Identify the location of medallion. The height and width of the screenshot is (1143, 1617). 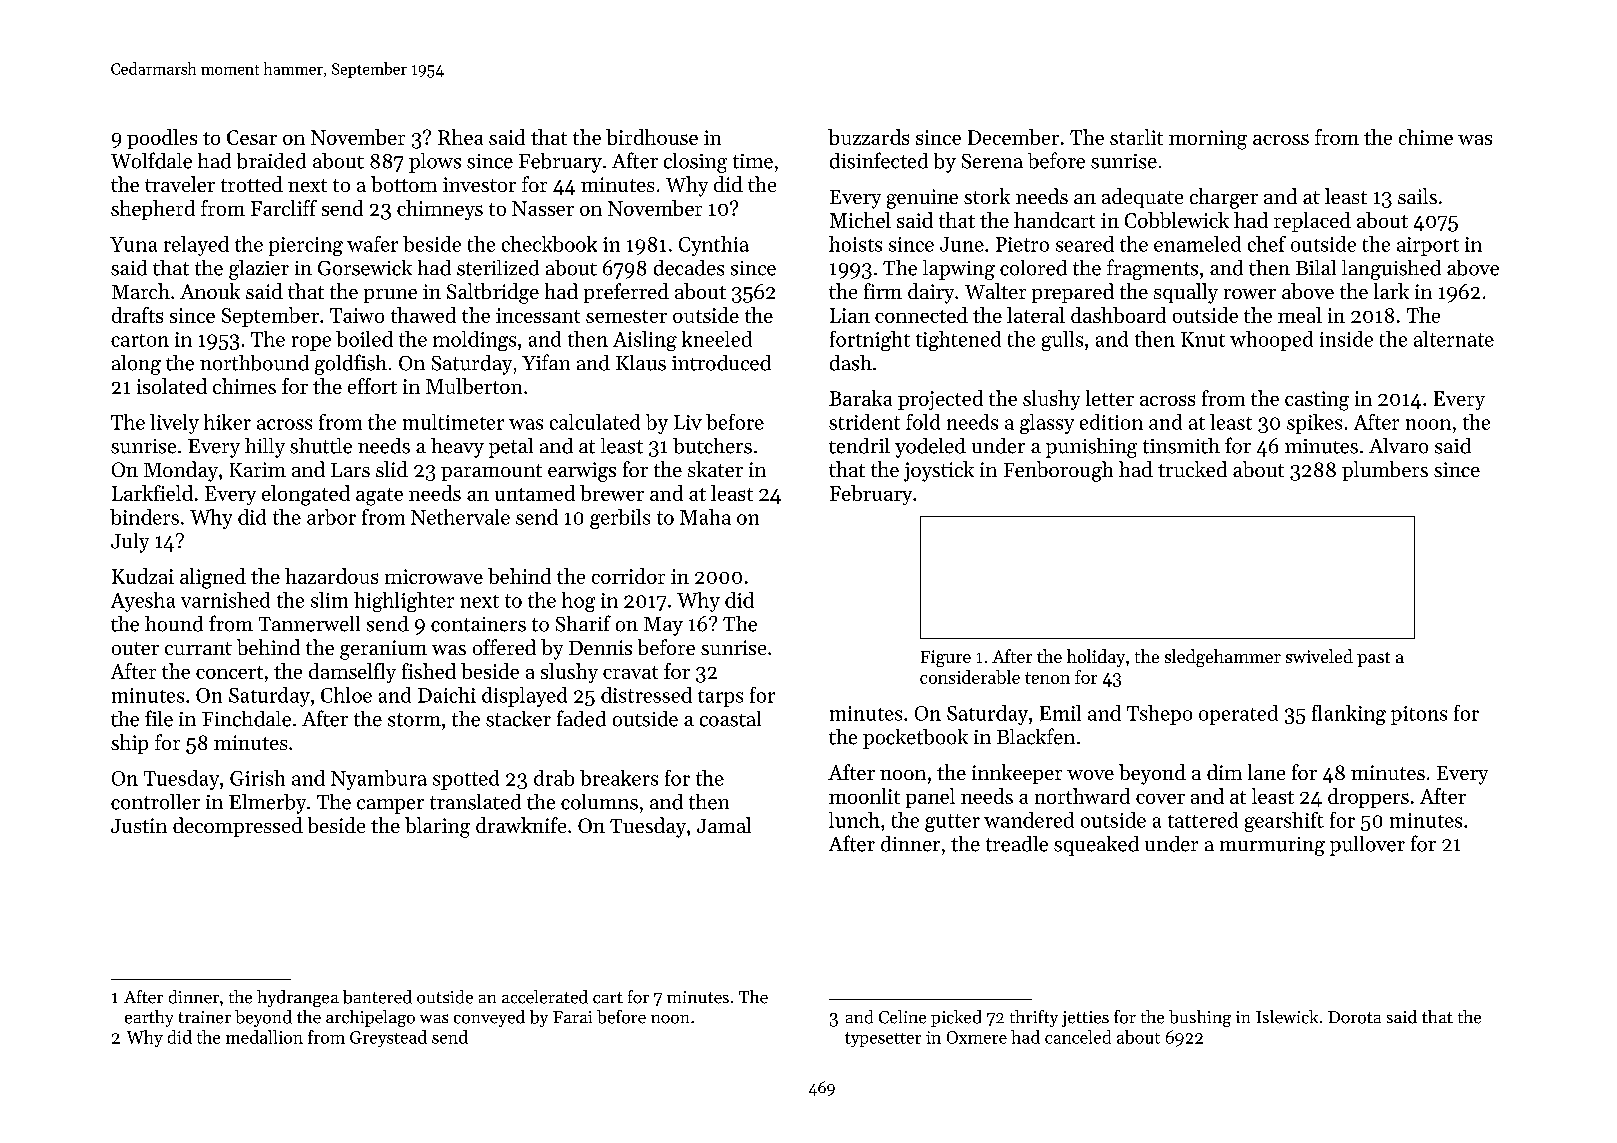
(264, 1037).
